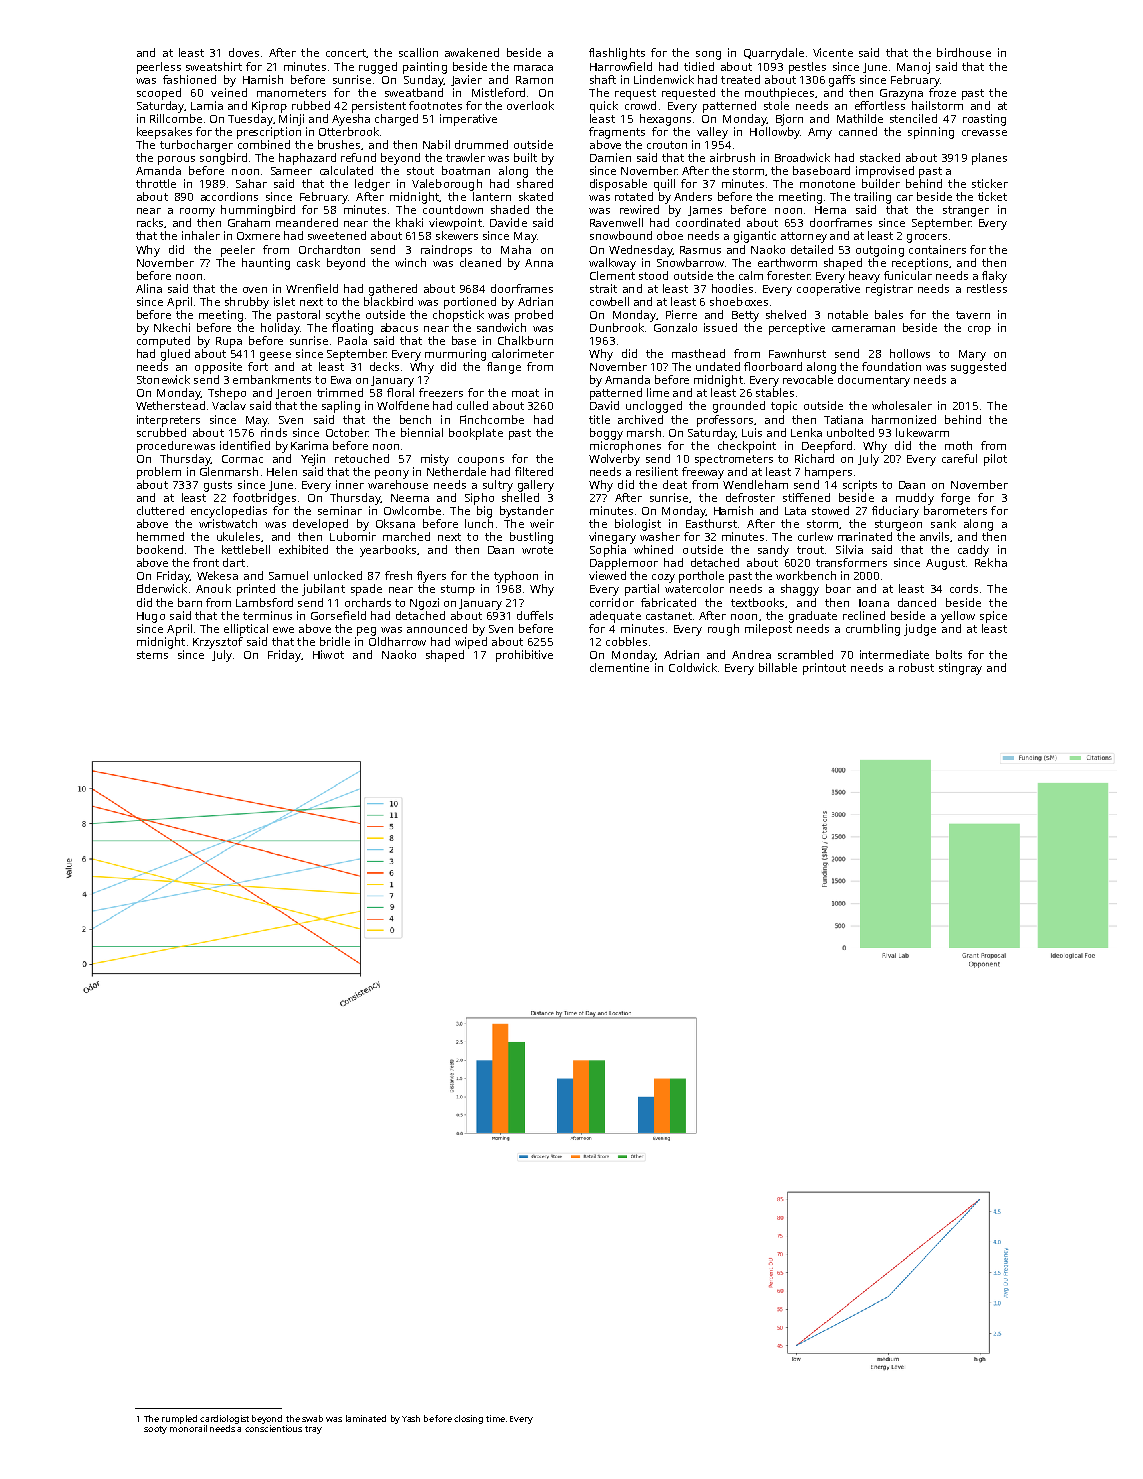  I want to click on closing, so click(468, 1419).
